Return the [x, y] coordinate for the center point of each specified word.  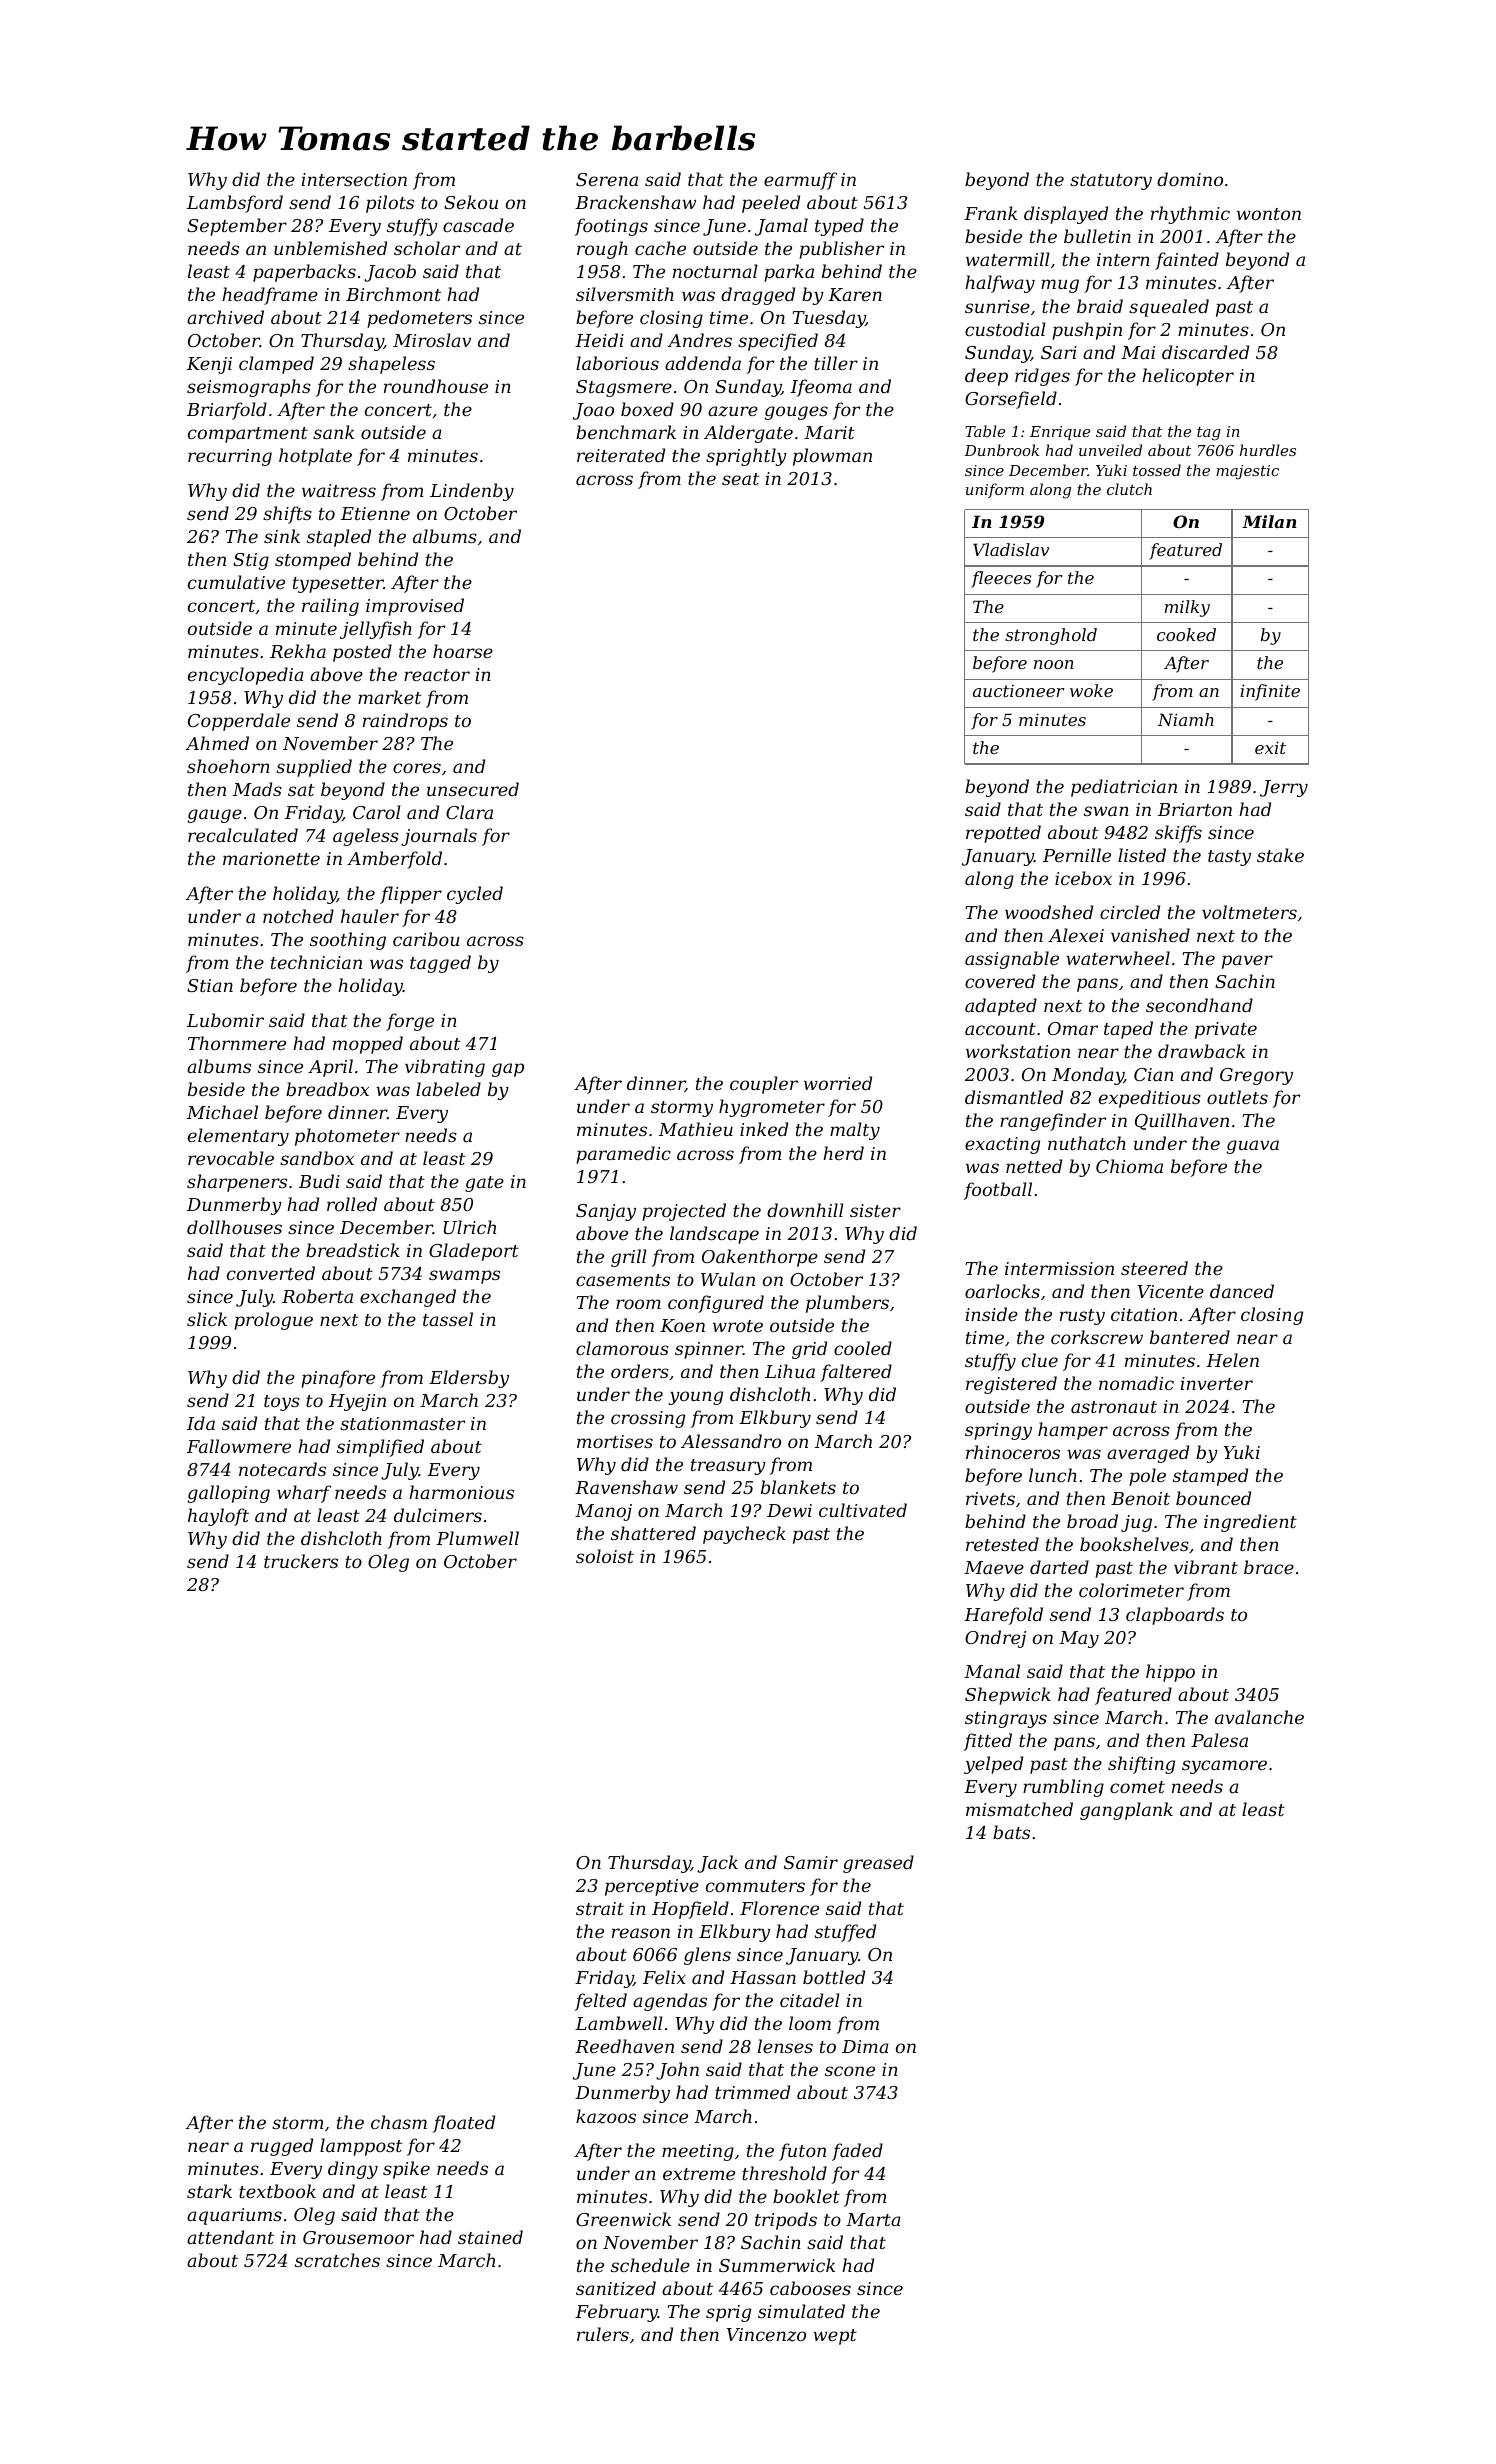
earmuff [800, 181]
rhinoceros [1013, 1452]
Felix [664, 1977]
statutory [1111, 182]
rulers [603, 2334]
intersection [354, 179]
